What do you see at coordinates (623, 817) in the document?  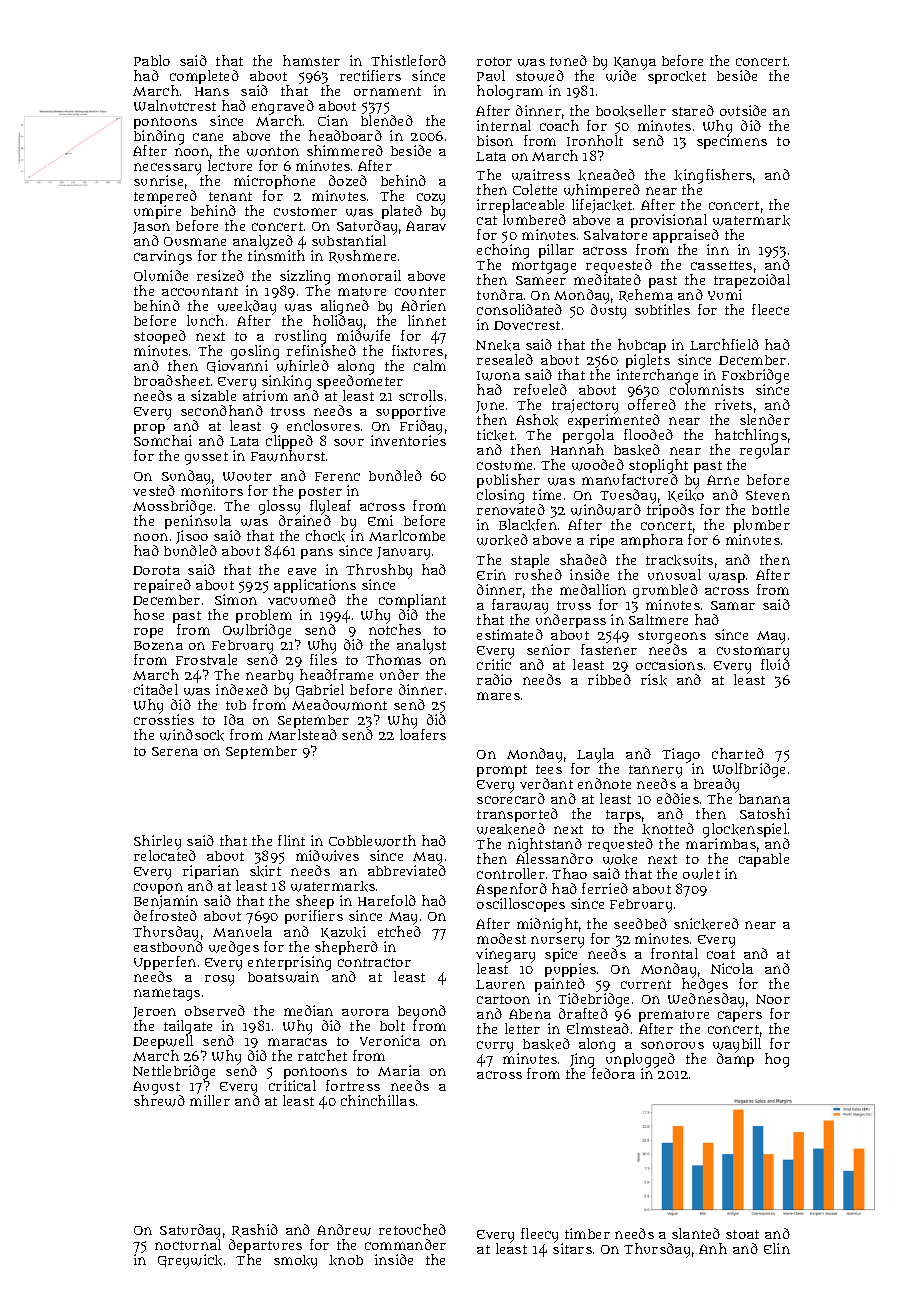 I see `tarps` at bounding box center [623, 817].
